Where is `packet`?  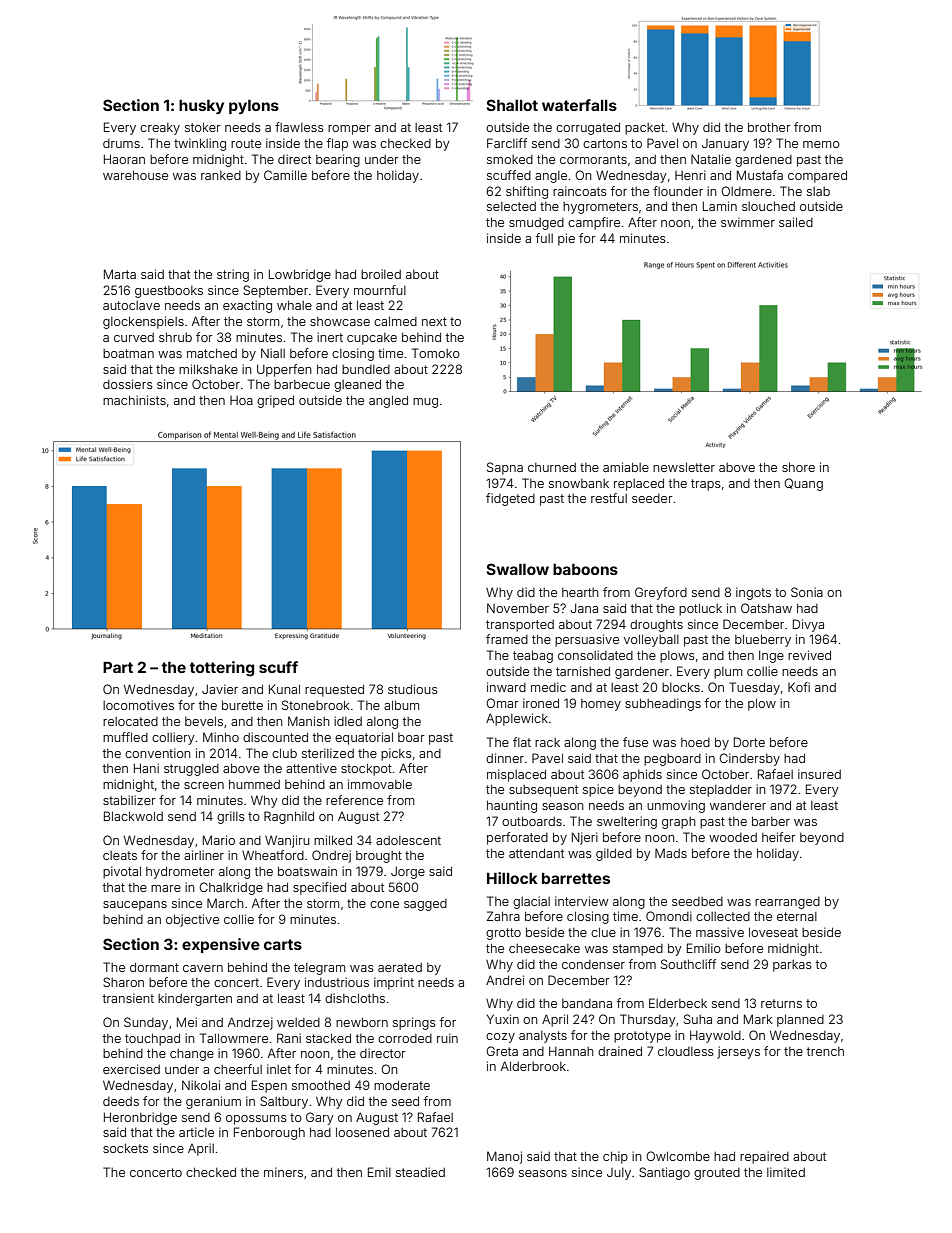 packet is located at coordinates (645, 129).
